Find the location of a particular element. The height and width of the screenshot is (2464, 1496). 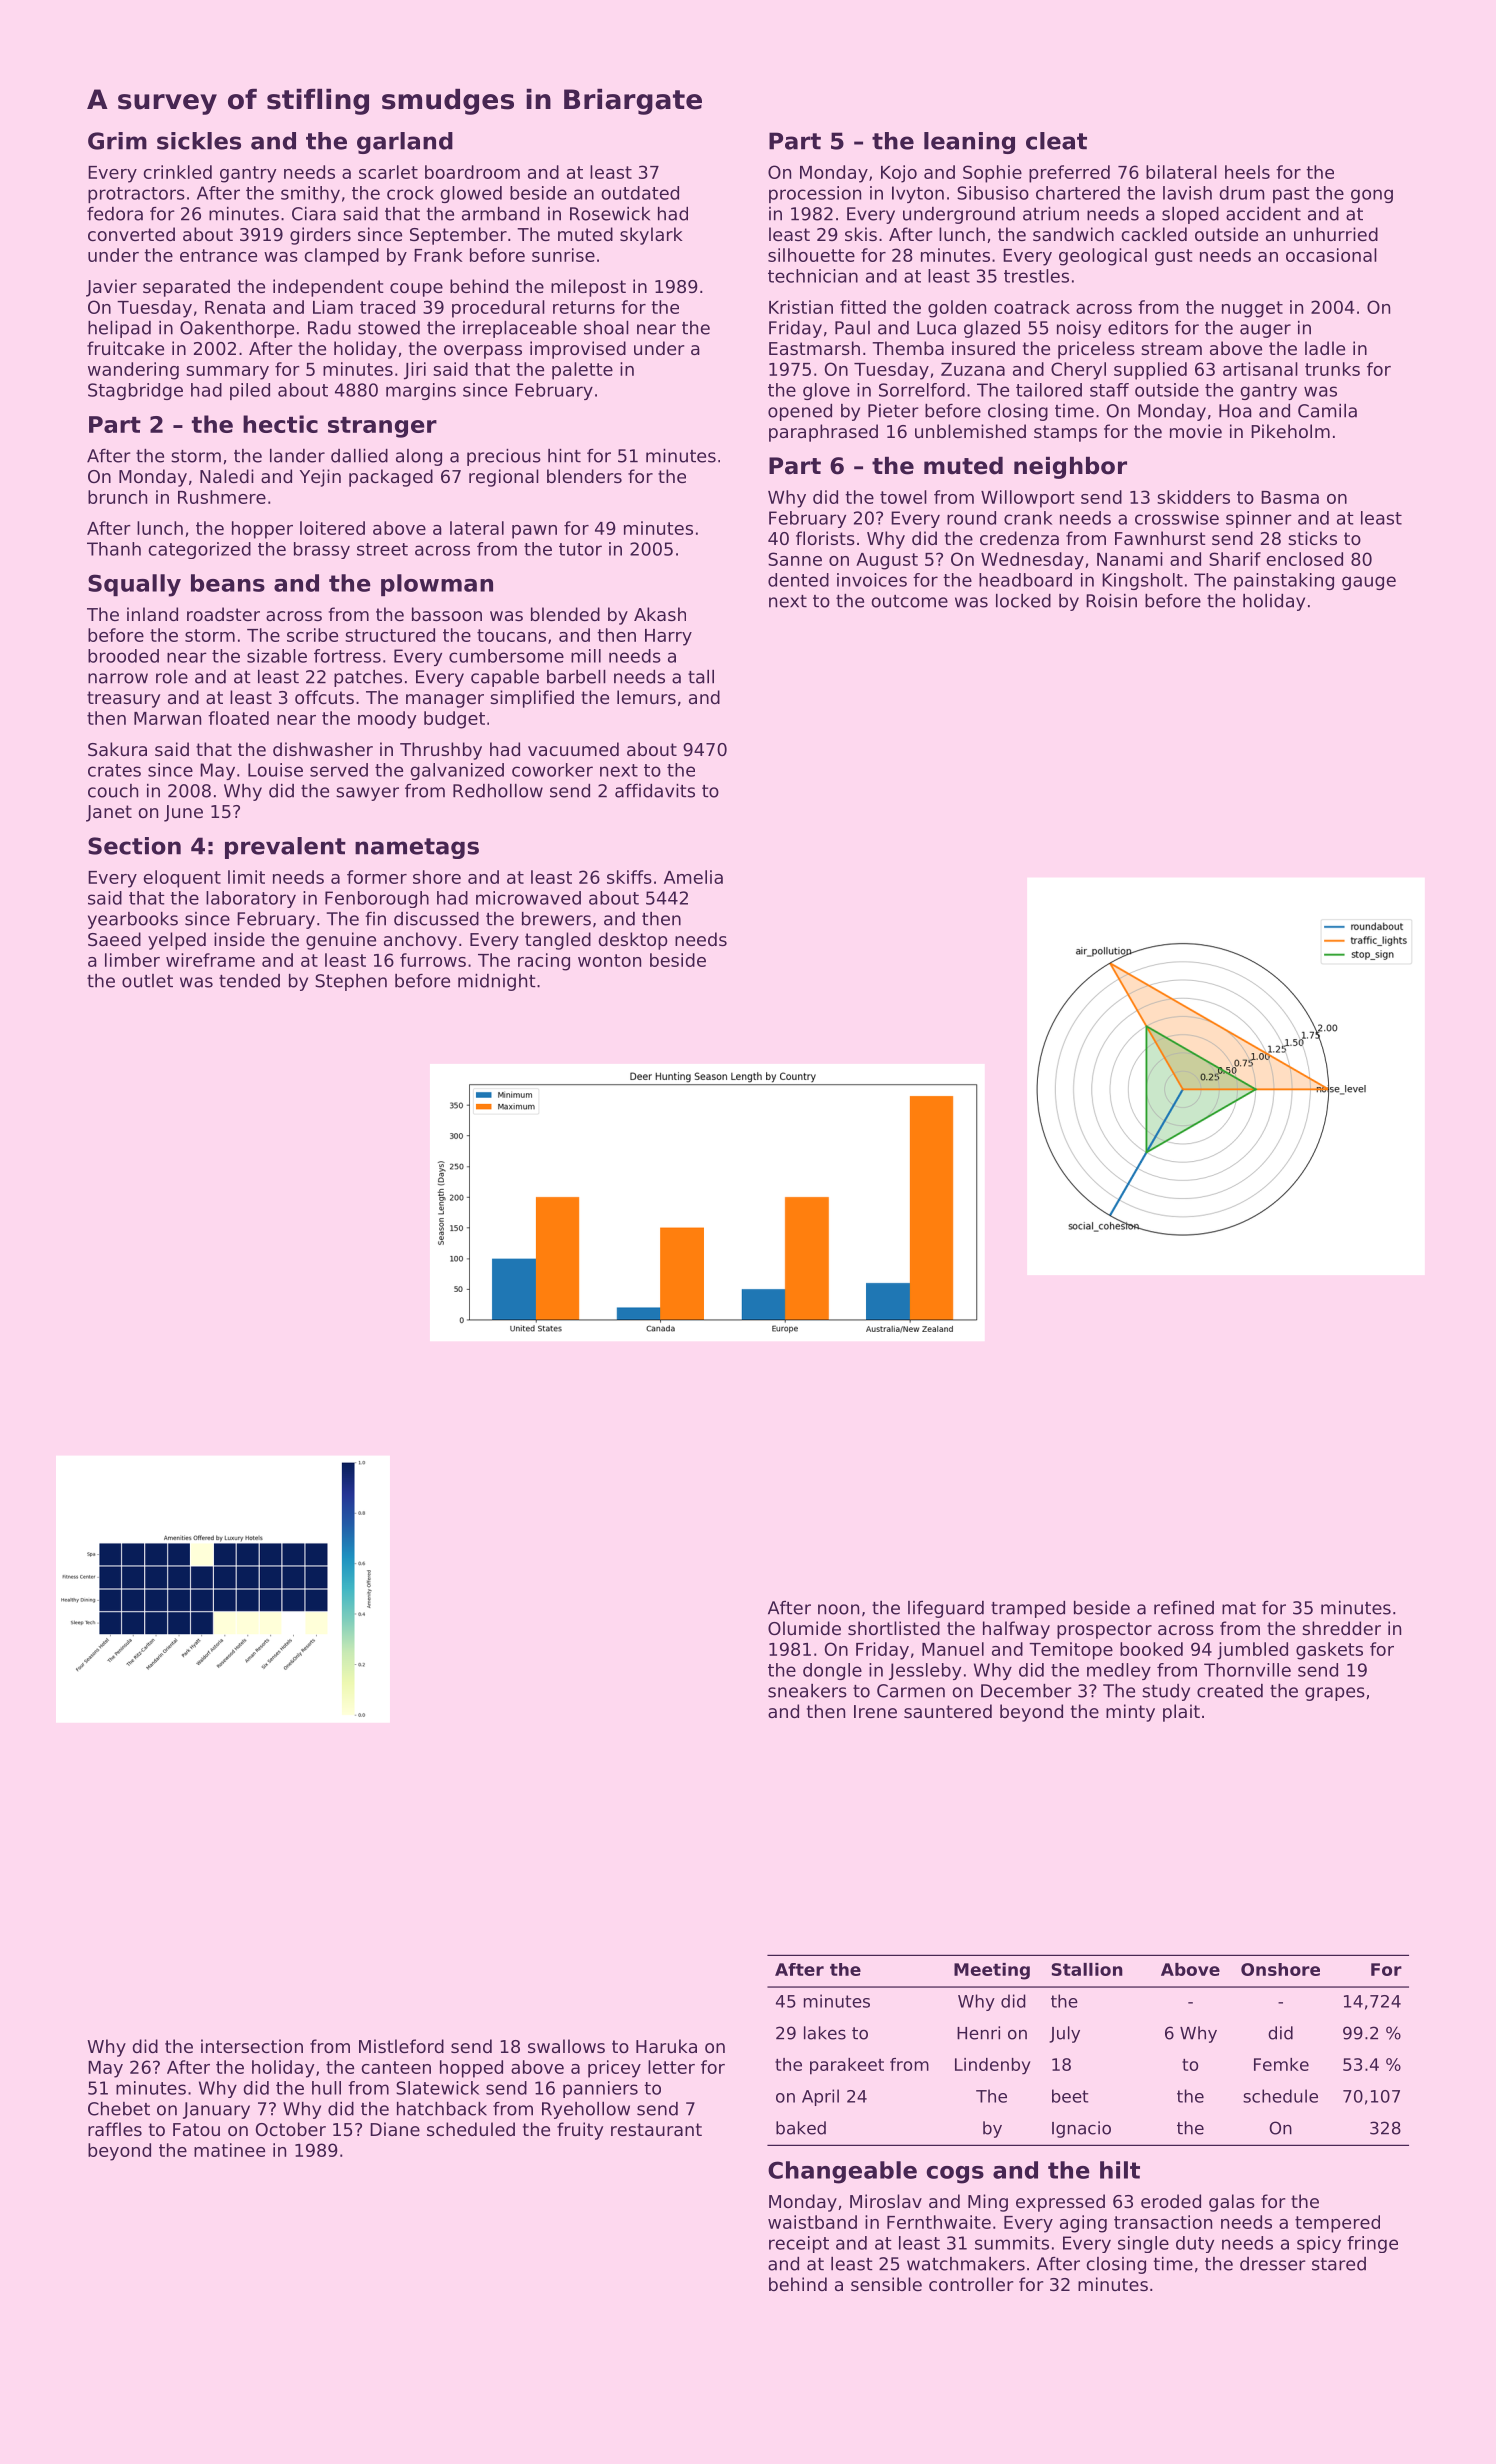

refined is located at coordinates (1184, 1608).
